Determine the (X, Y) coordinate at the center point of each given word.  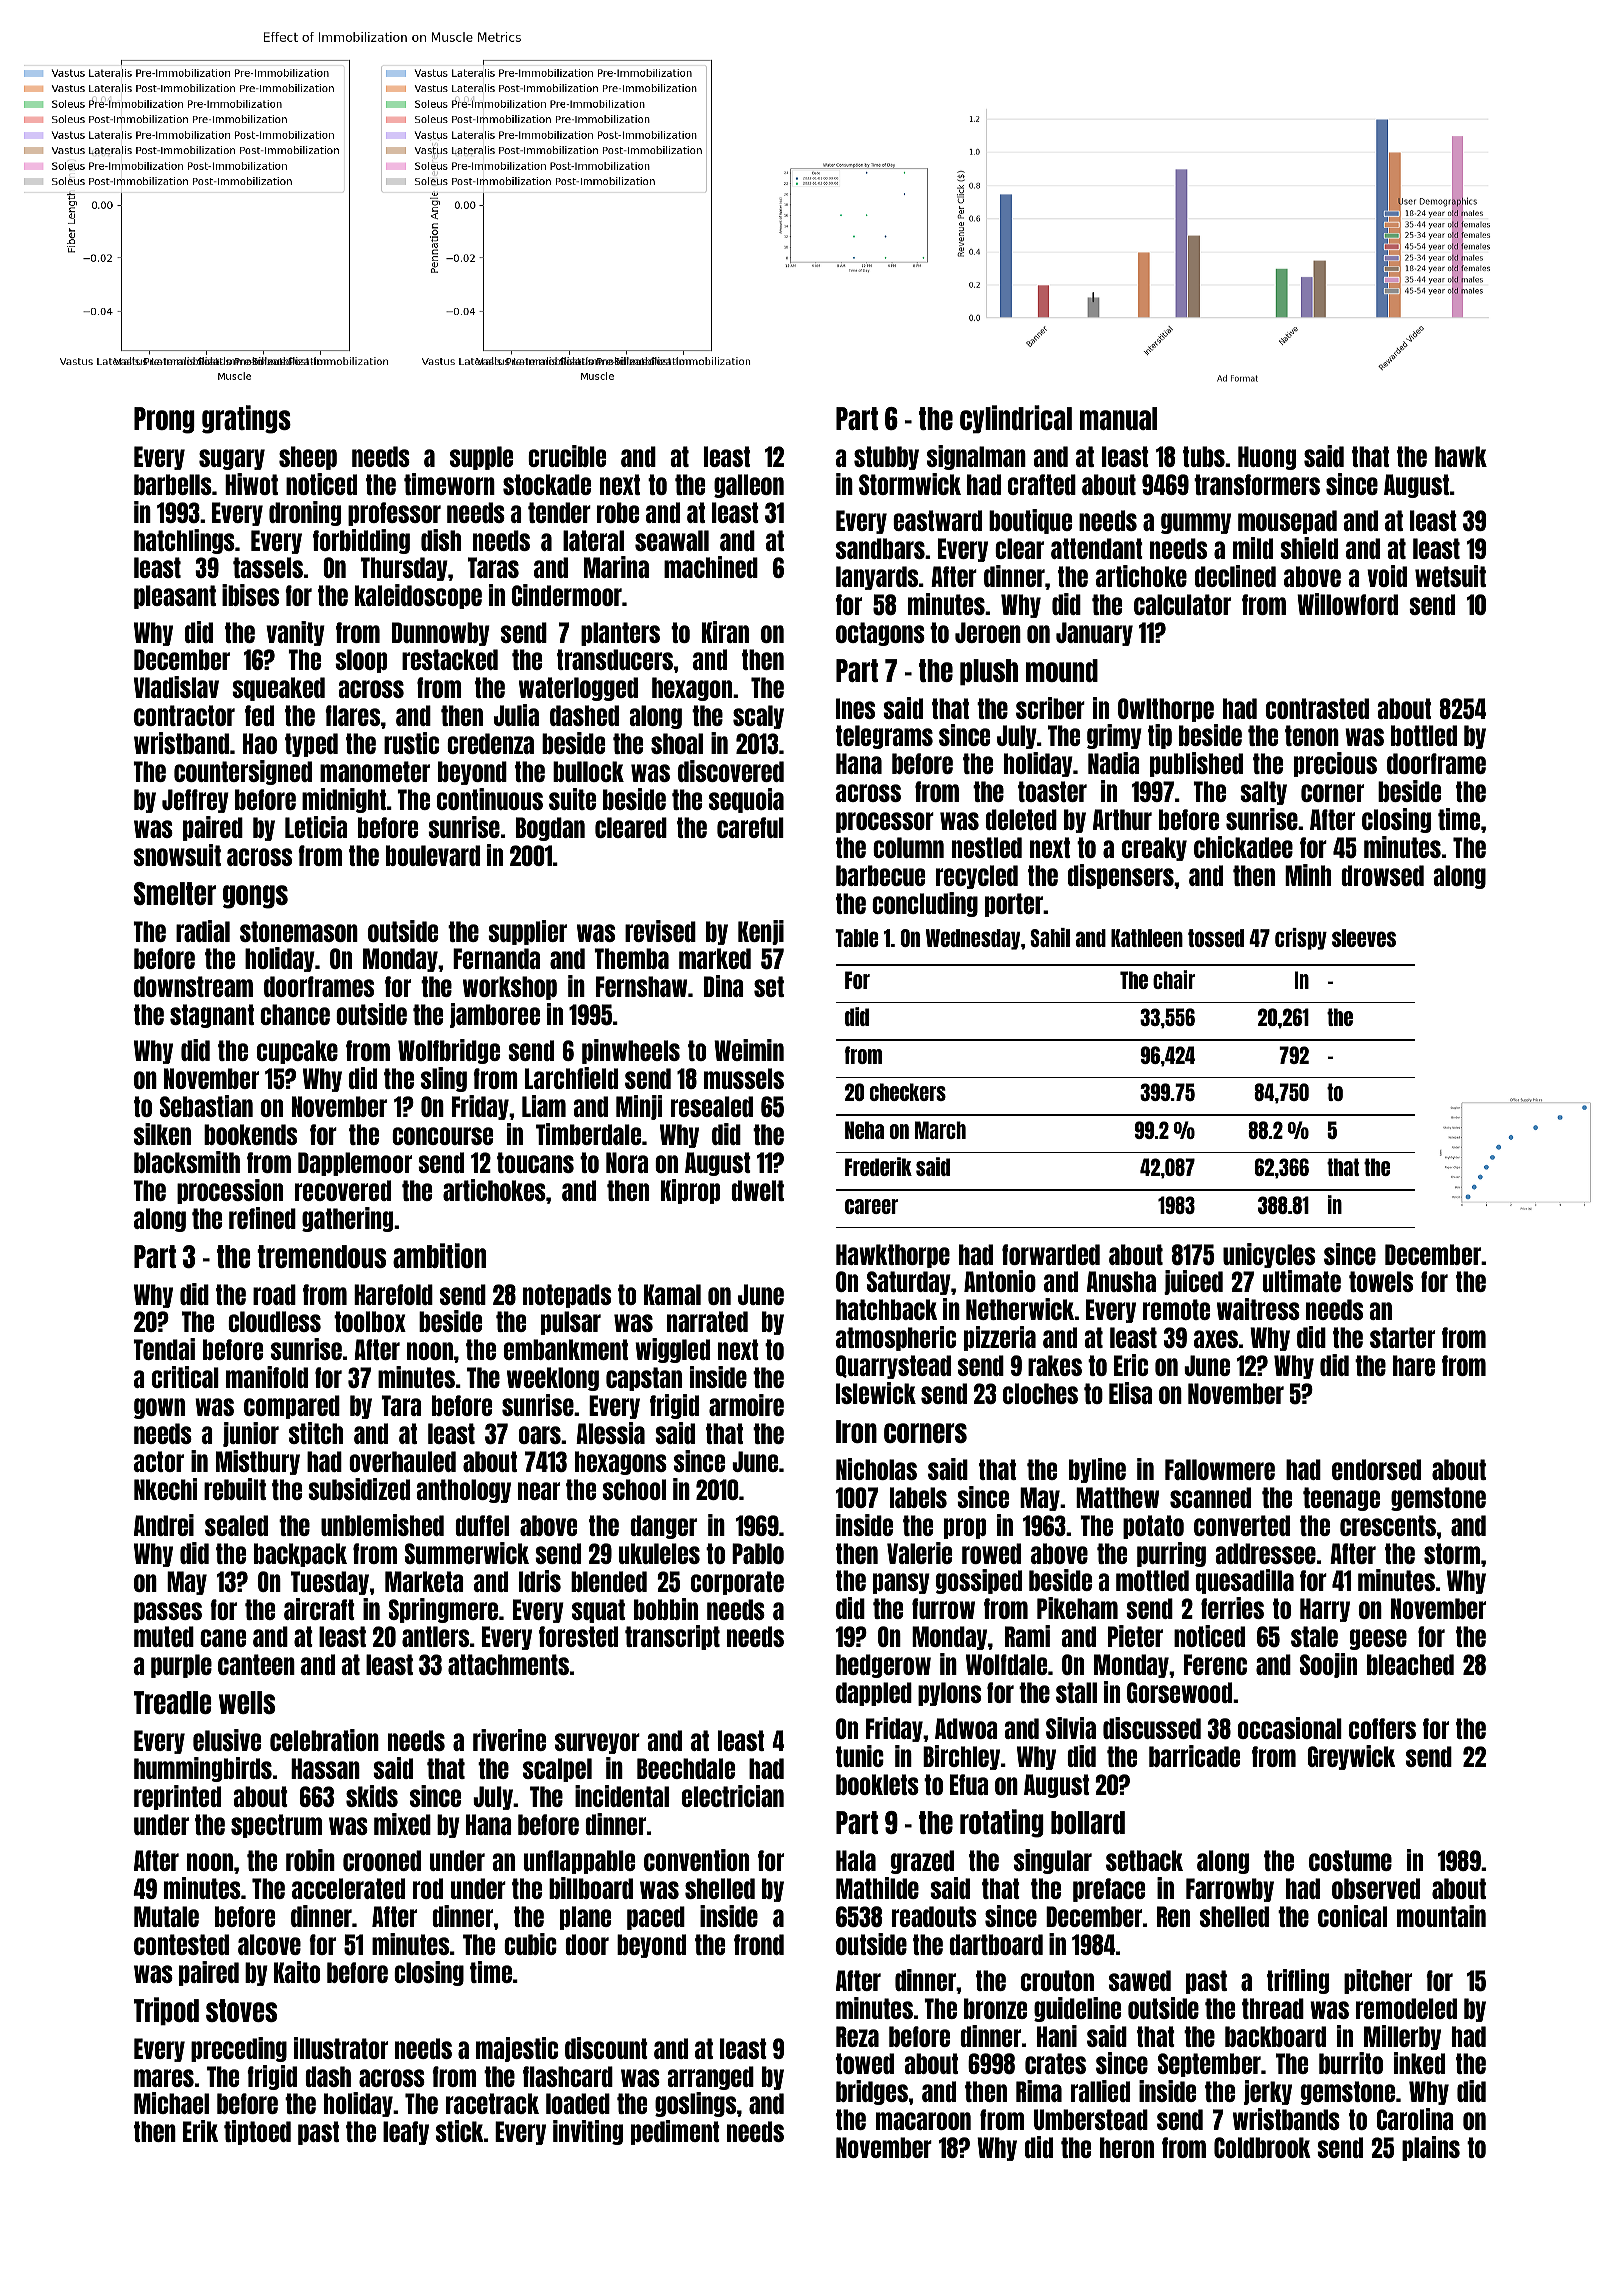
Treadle (173, 1702)
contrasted (1317, 708)
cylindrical (1016, 419)
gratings (246, 419)
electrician (733, 1796)
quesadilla (1244, 1581)
